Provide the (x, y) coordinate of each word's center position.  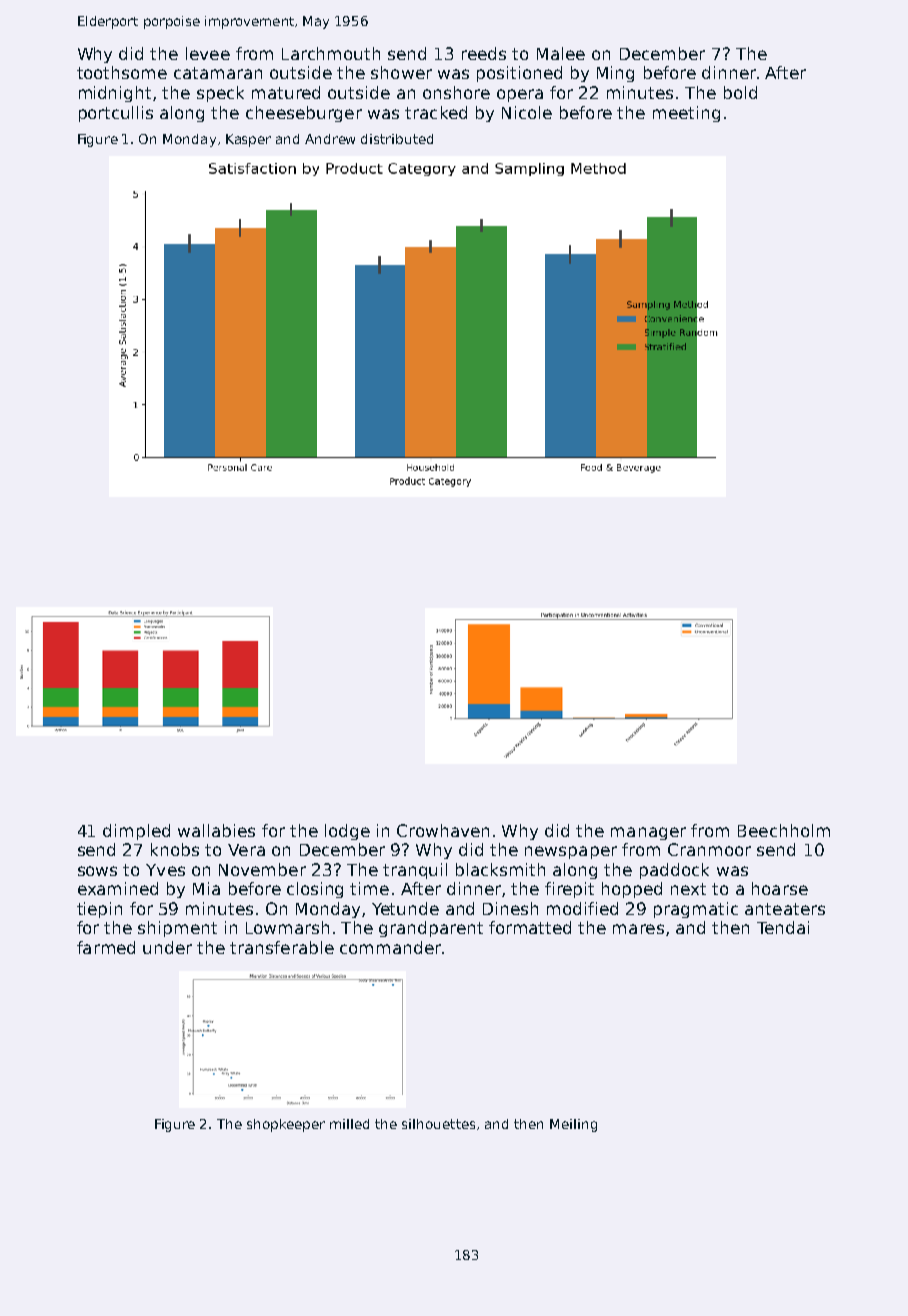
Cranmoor (709, 849)
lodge (347, 832)
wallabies (216, 830)
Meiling (573, 1125)
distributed (397, 139)
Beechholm (784, 830)
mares (638, 929)
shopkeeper (286, 1125)
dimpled (136, 832)
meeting (686, 114)
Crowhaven (443, 830)
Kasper (248, 140)
